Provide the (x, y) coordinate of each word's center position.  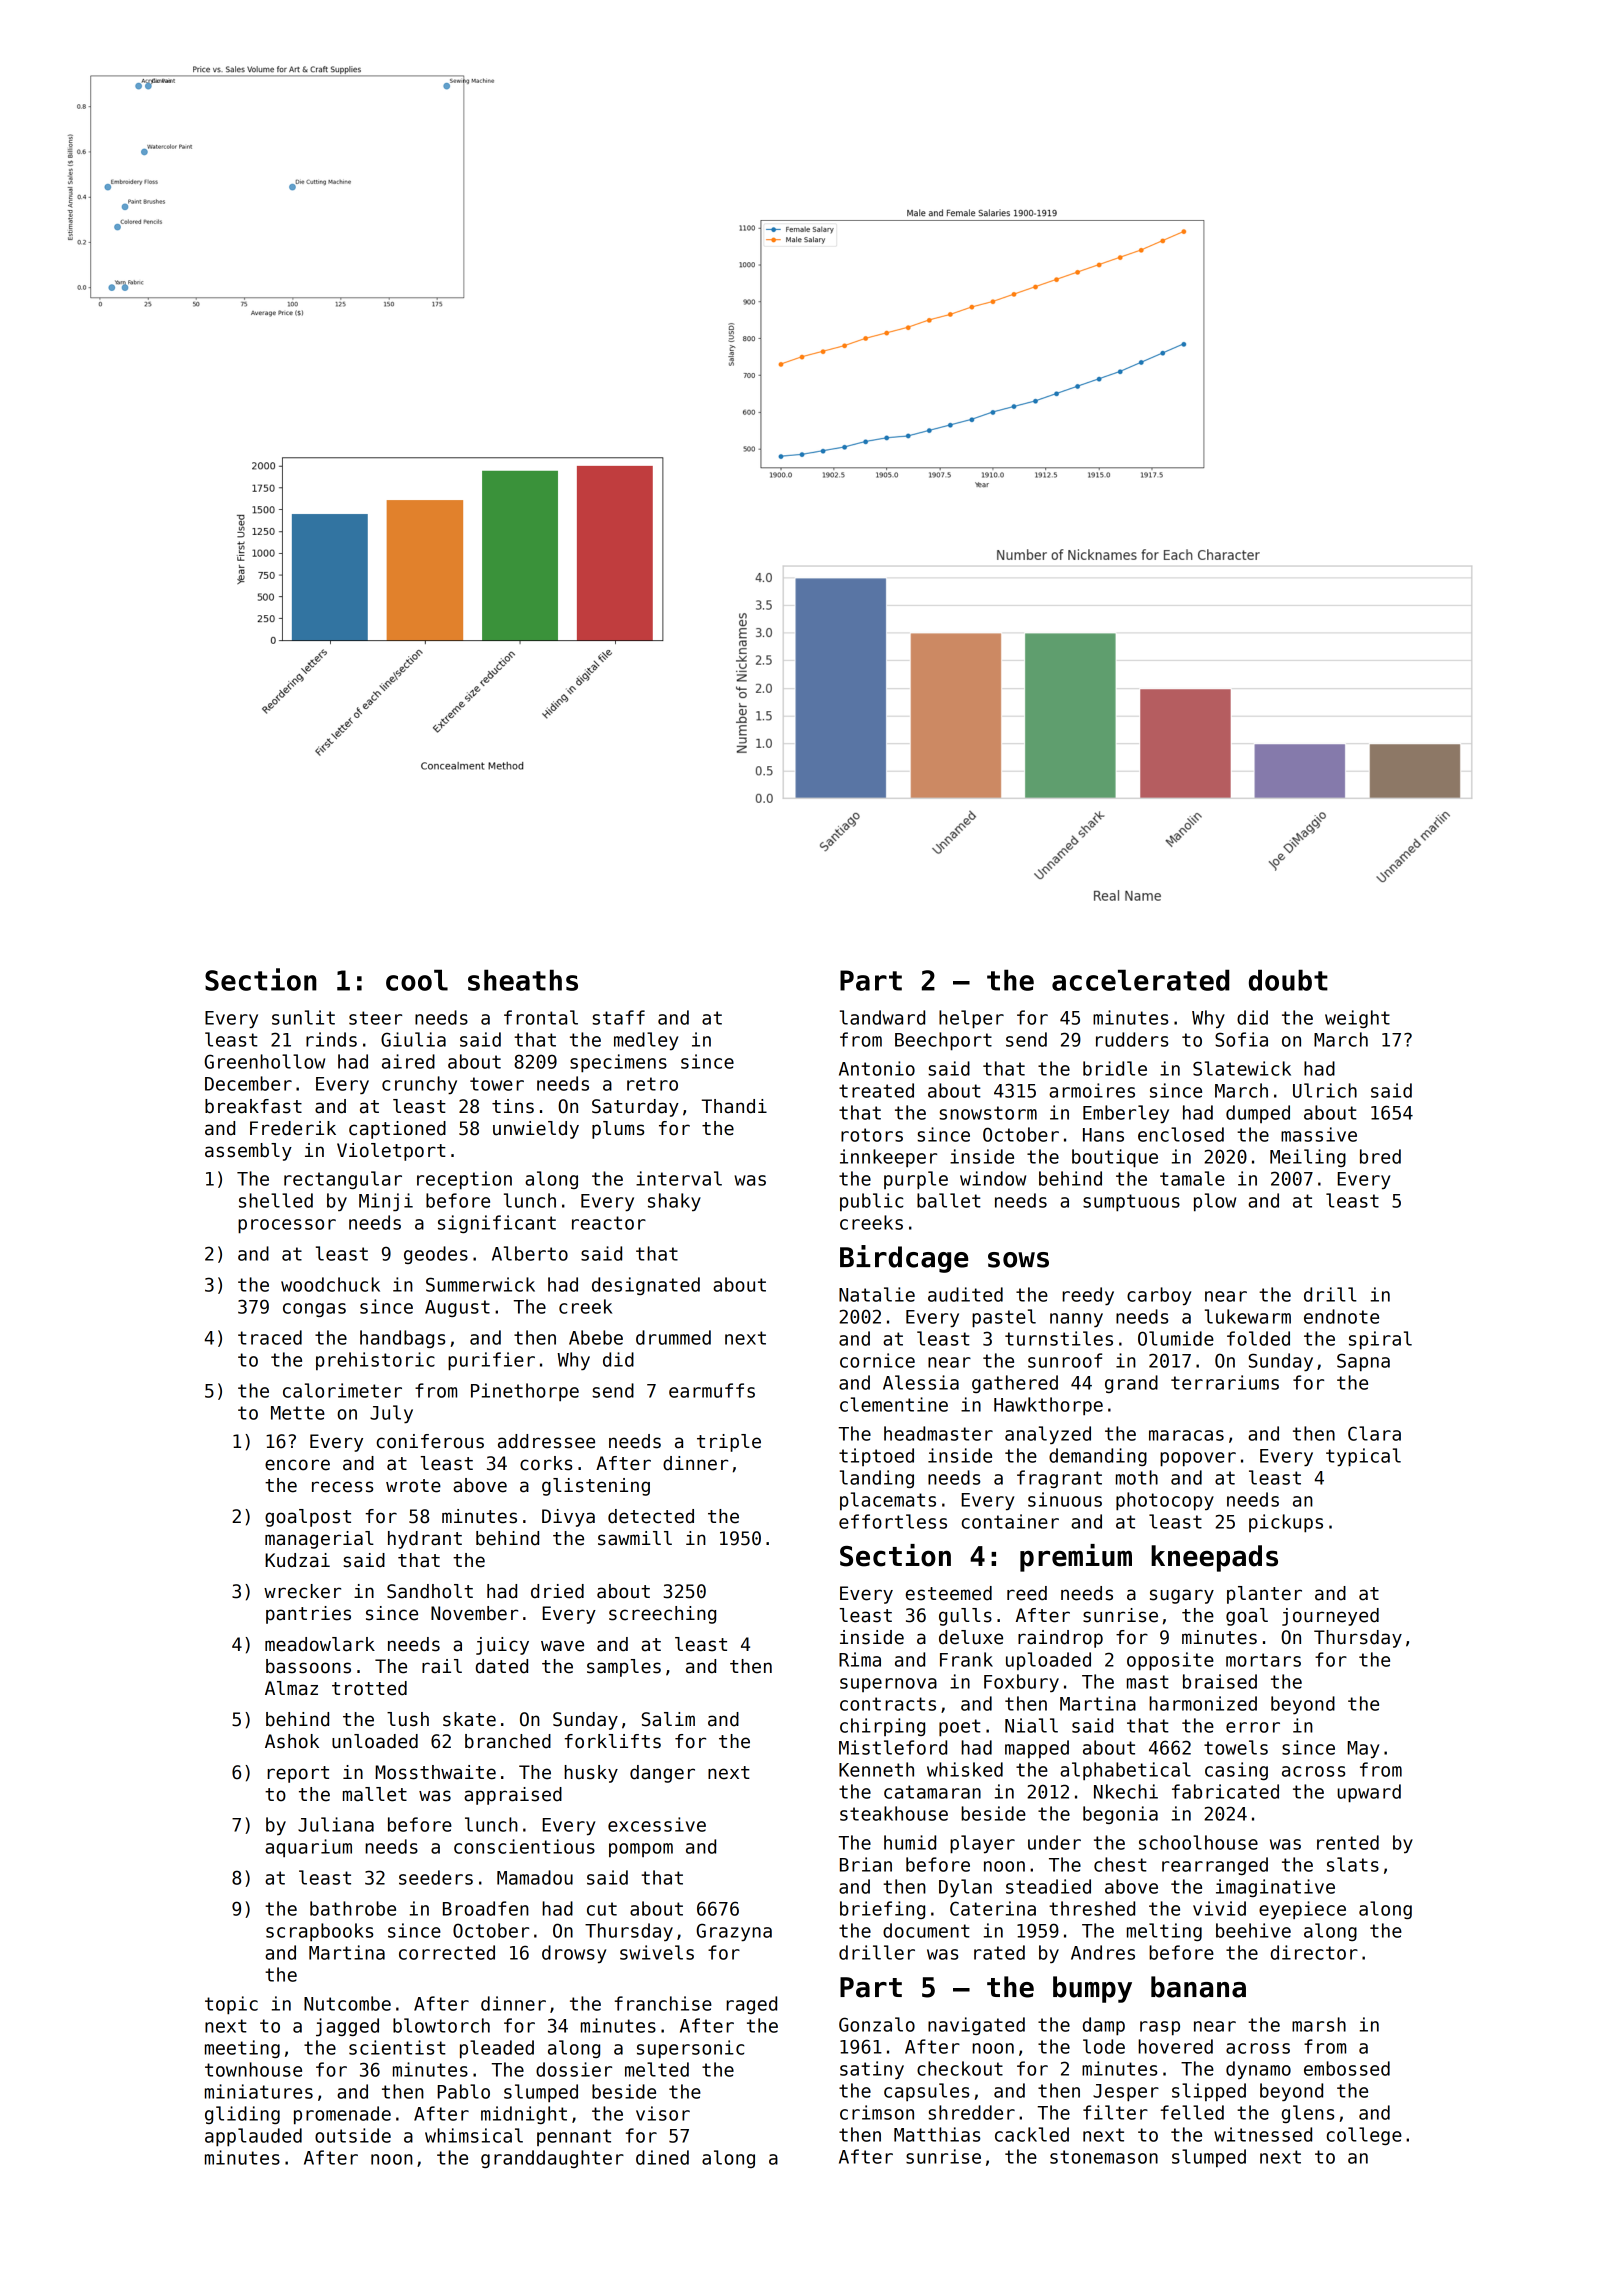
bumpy (1092, 1989)
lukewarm (1248, 1316)
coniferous (430, 1441)
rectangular (343, 1180)
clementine (894, 1404)
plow (1215, 1202)
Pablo (463, 2091)
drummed (673, 1337)
